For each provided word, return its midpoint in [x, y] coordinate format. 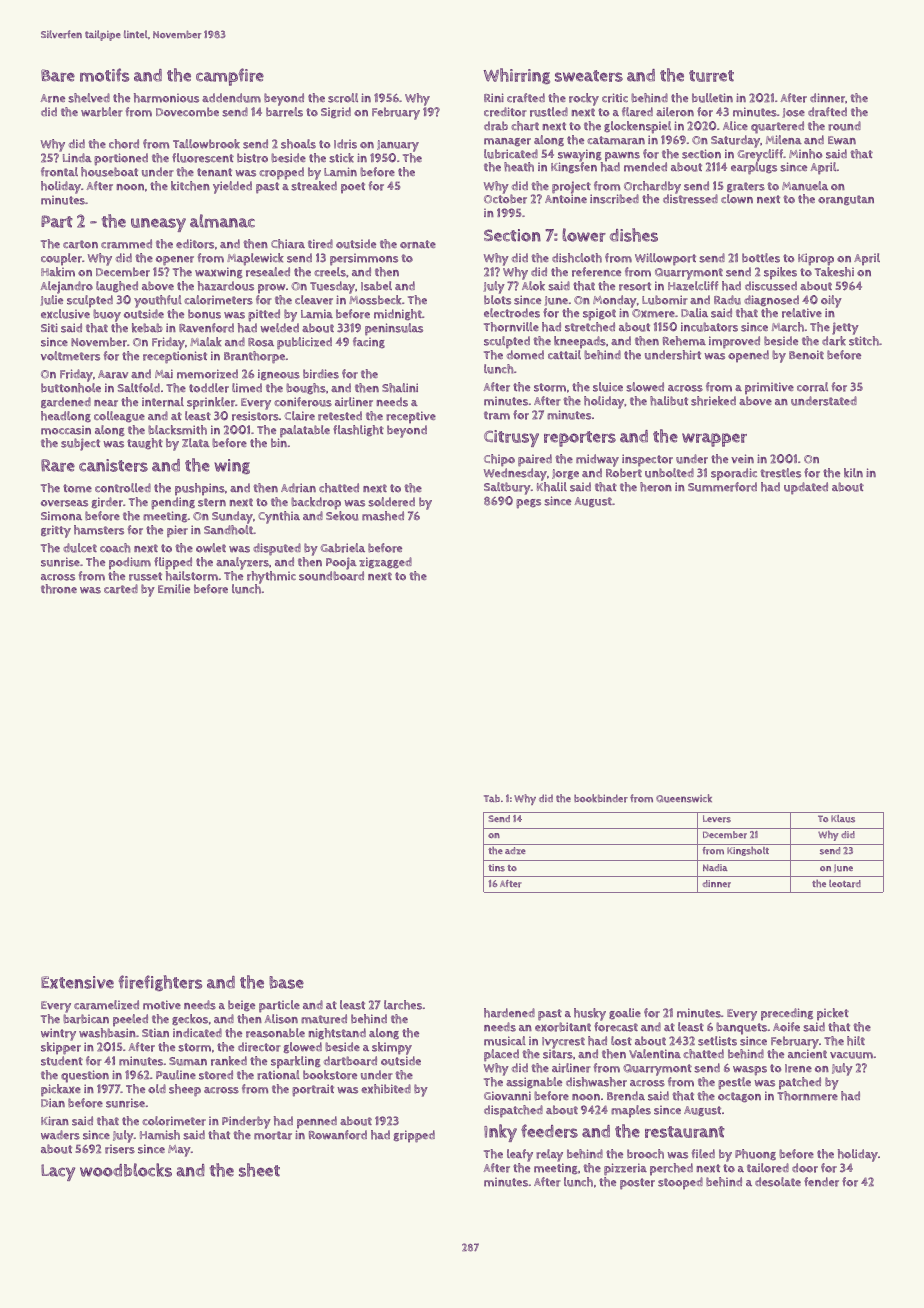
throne [59, 589]
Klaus [843, 819]
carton [80, 244]
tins [496, 868]
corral [812, 387]
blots [497, 300]
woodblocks [126, 1170]
